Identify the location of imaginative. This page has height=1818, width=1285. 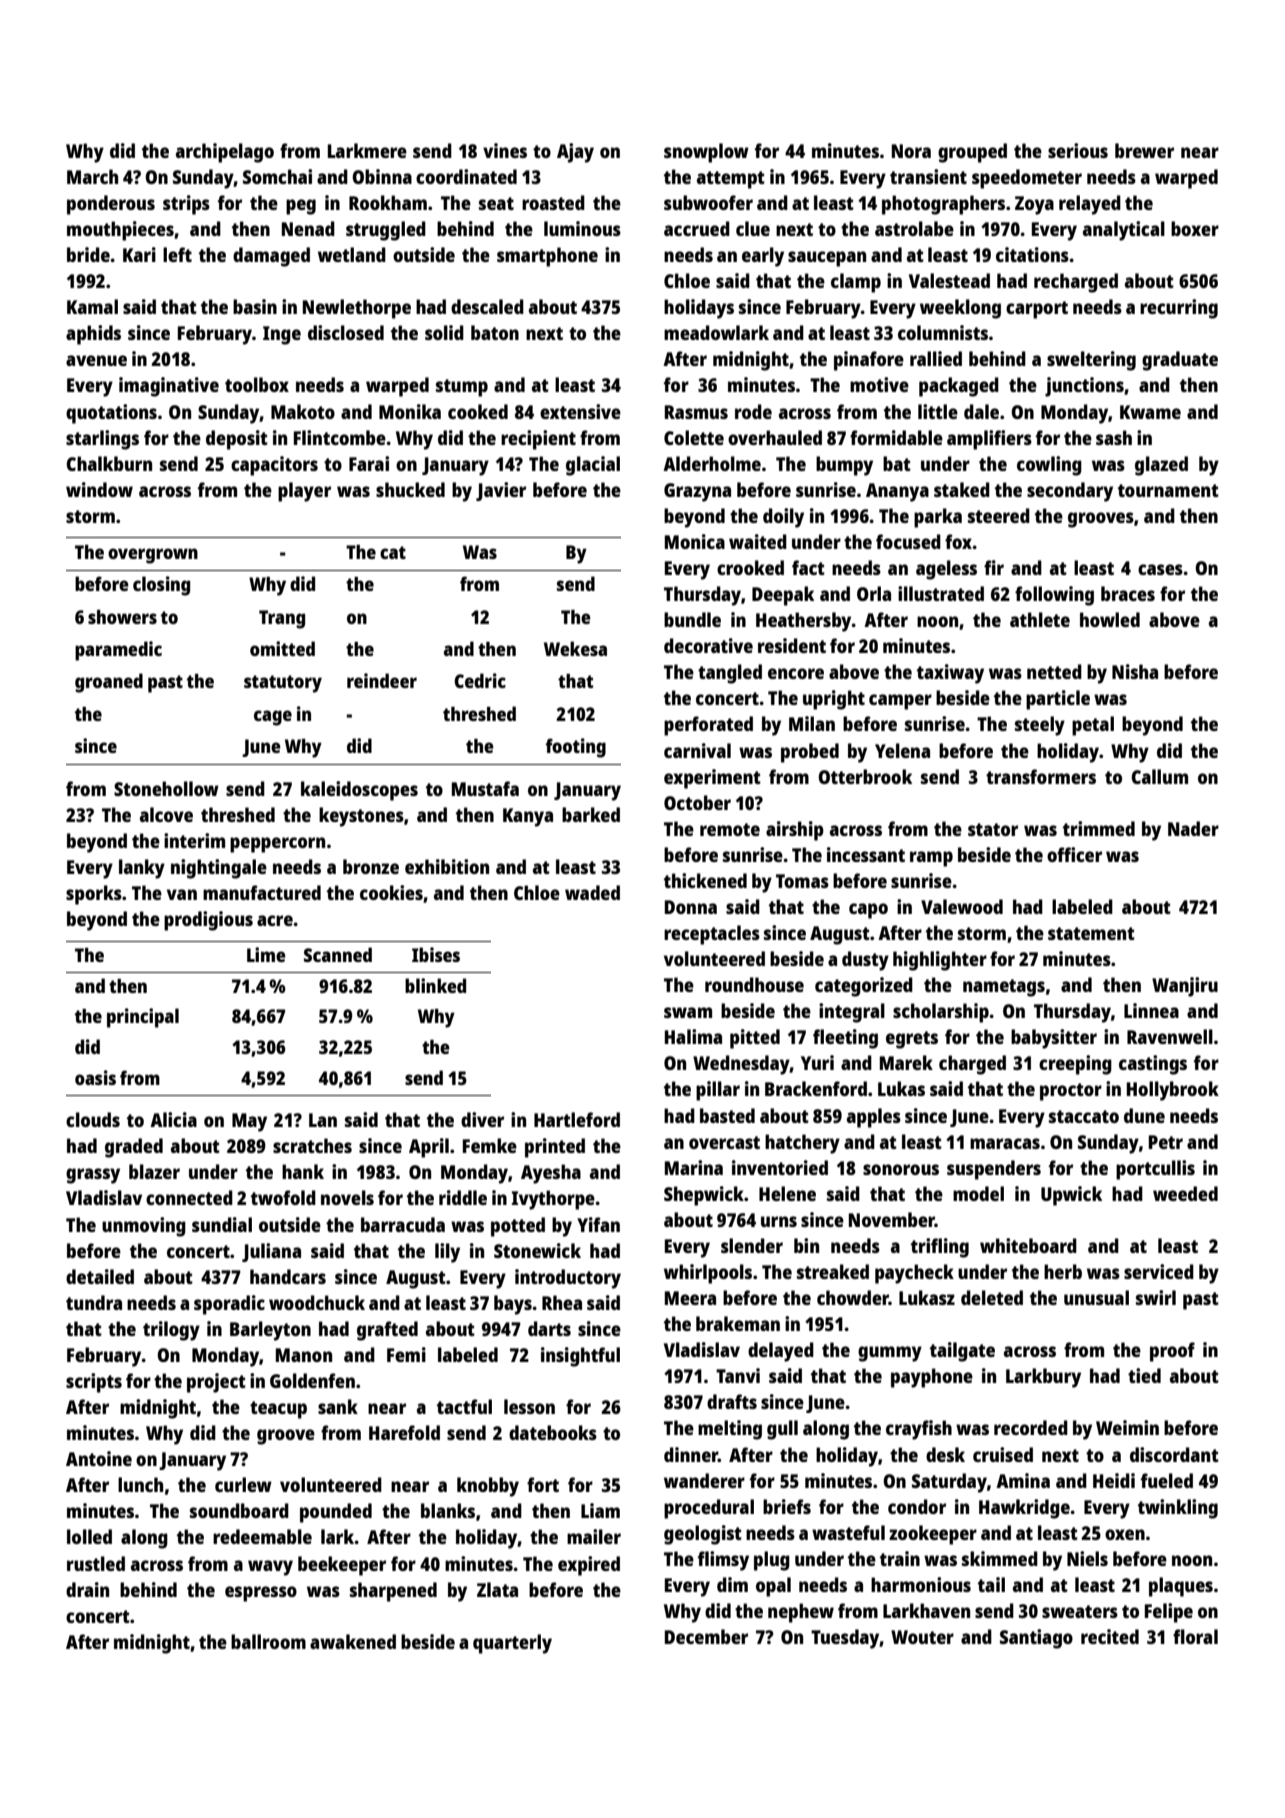
(169, 387).
